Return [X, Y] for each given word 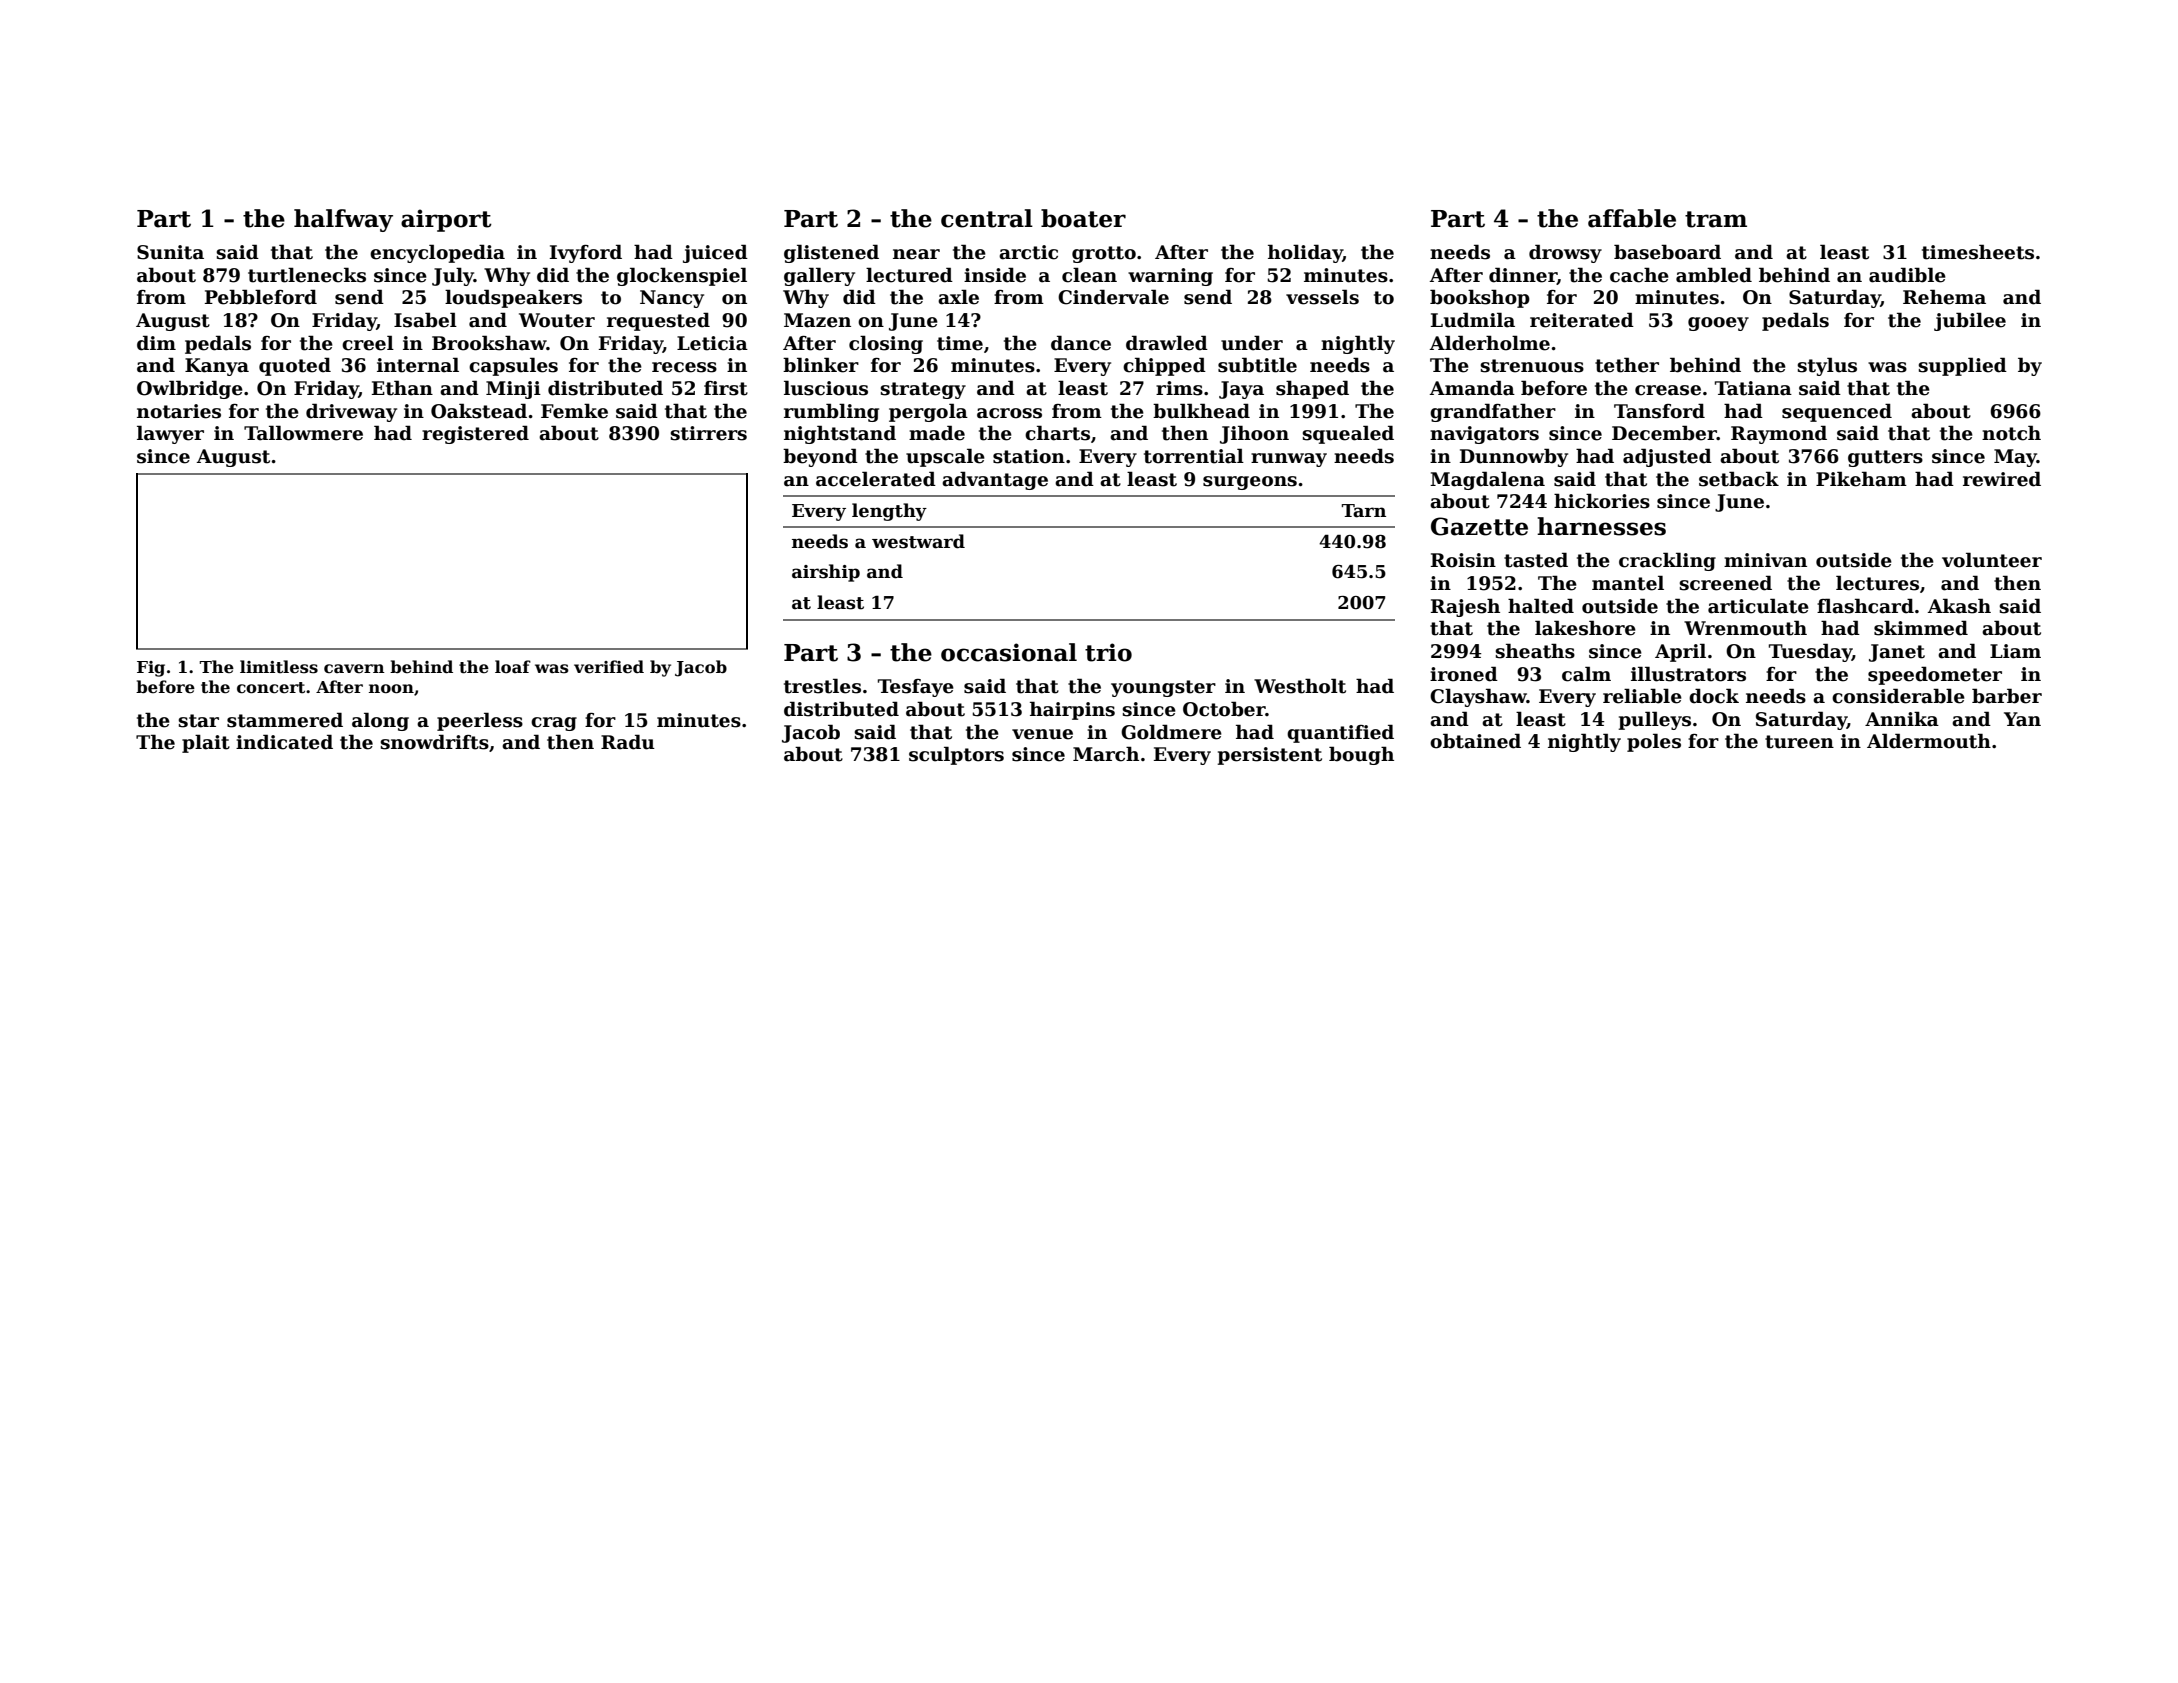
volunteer [1992, 560]
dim [156, 343]
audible [1907, 275]
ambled [1714, 275]
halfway [343, 220]
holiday [1305, 253]
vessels [1322, 297]
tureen [1799, 742]
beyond [820, 457]
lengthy [889, 512]
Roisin [1463, 560]
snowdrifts [434, 742]
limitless [279, 667]
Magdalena [1487, 480]
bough [1361, 755]
